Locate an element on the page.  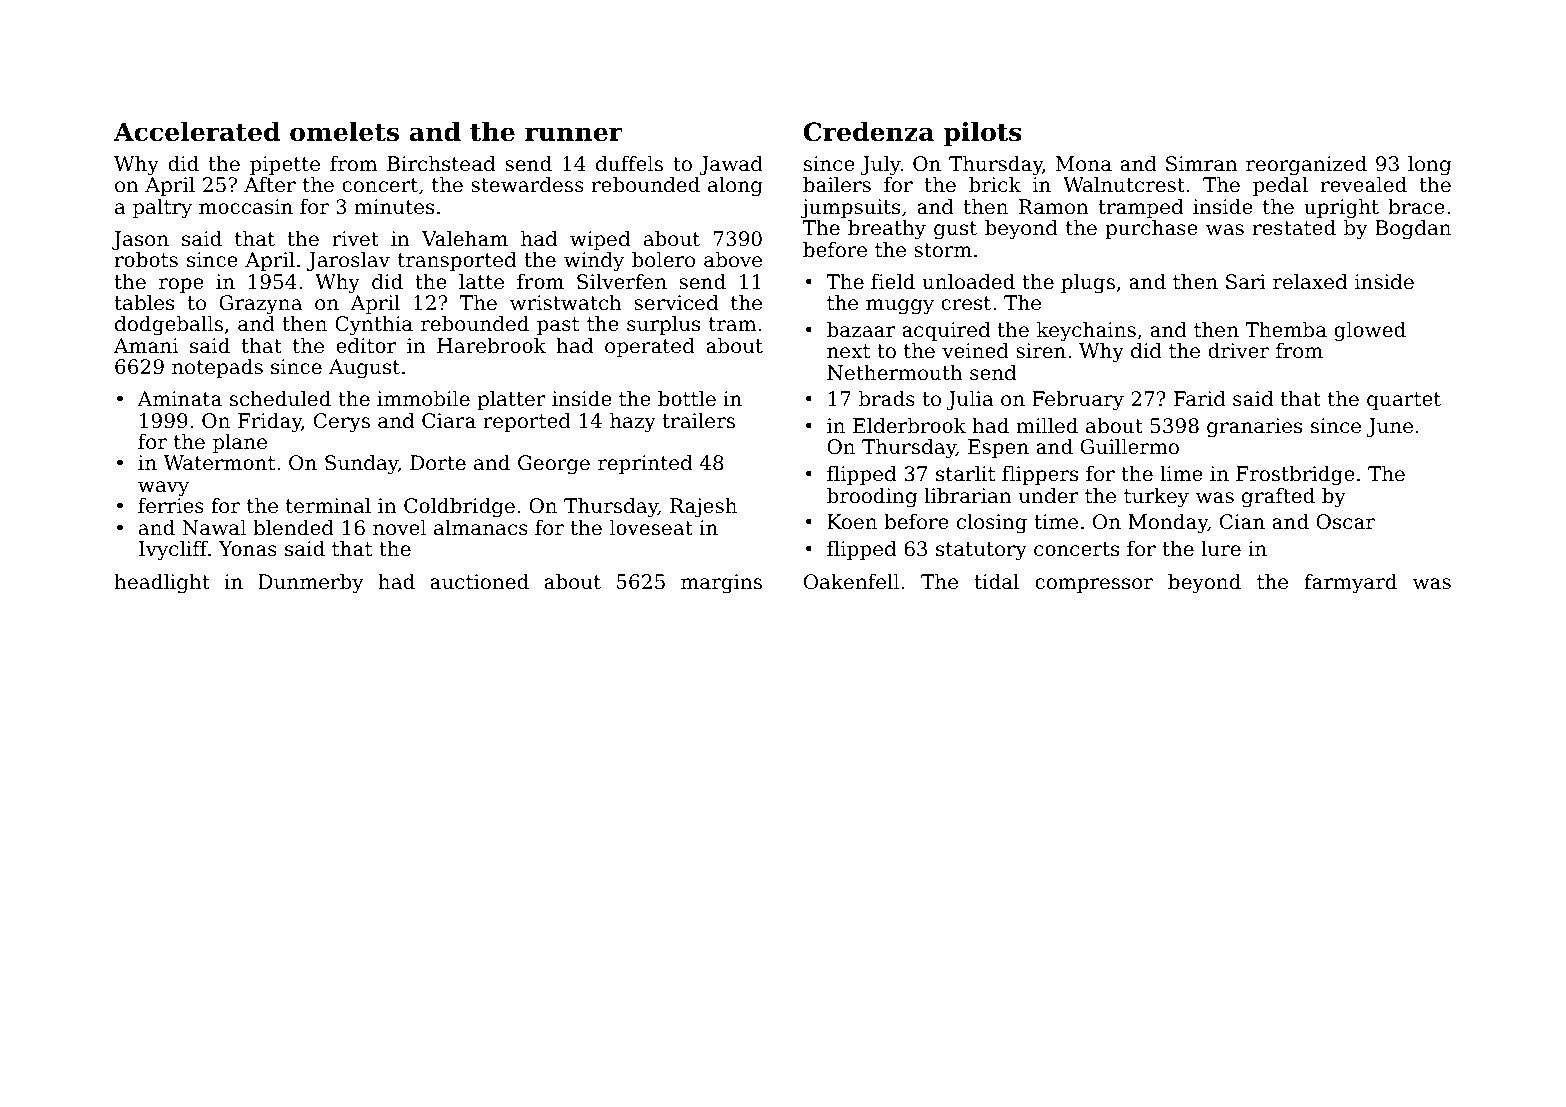
above is located at coordinates (733, 260).
